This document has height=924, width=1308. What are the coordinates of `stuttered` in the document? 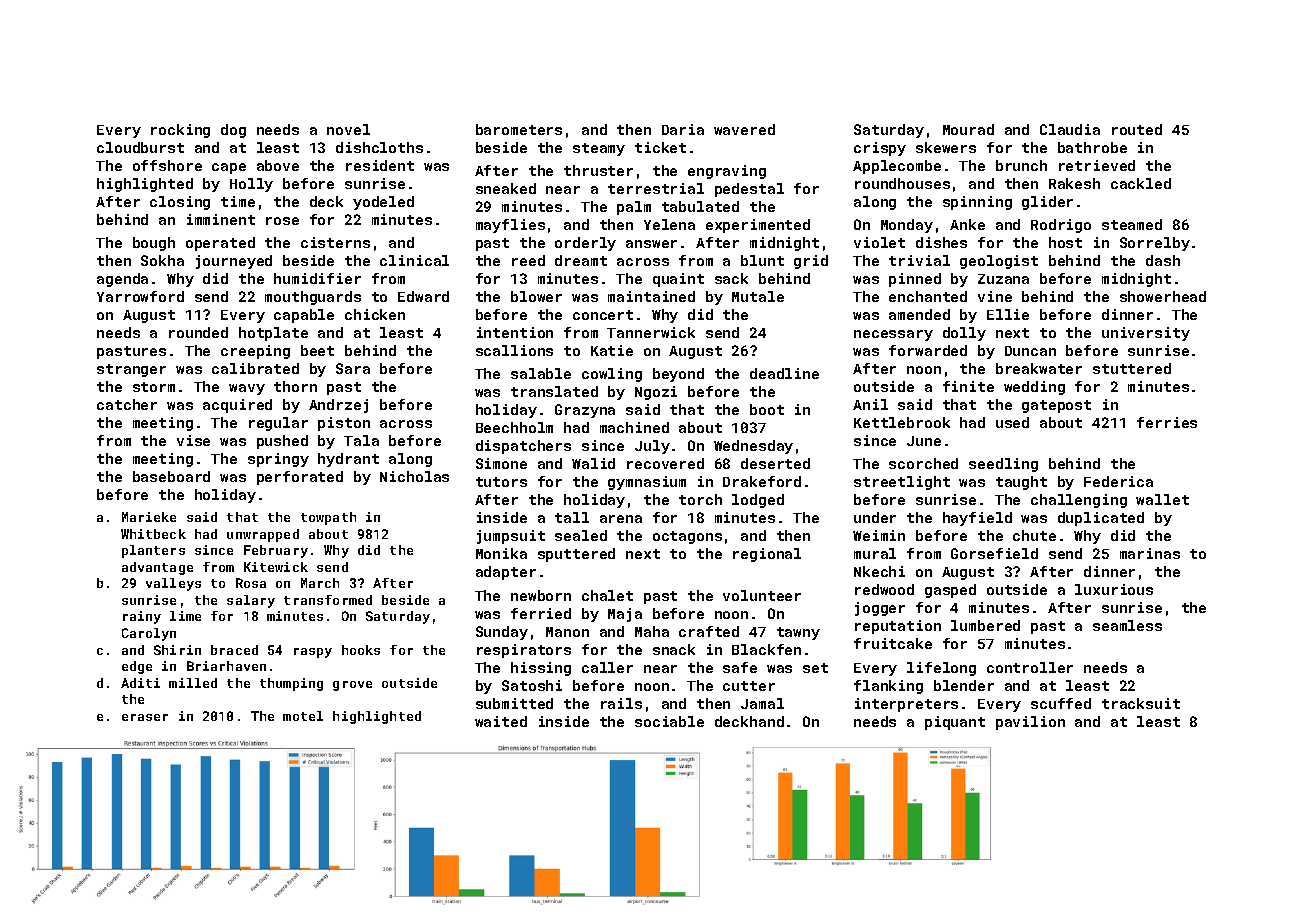 It's located at (1132, 368).
